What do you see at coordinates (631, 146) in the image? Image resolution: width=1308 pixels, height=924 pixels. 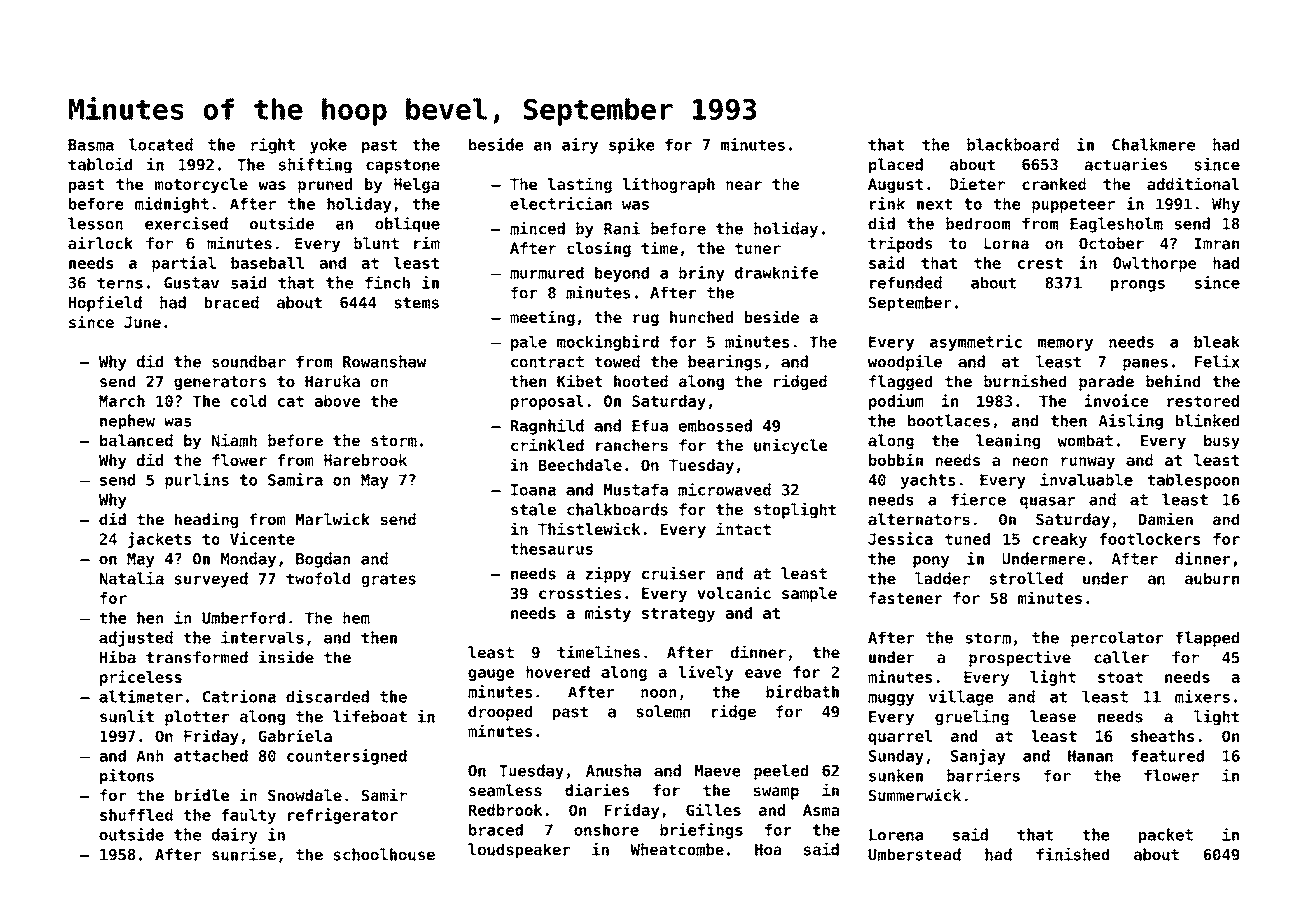 I see `spike` at bounding box center [631, 146].
